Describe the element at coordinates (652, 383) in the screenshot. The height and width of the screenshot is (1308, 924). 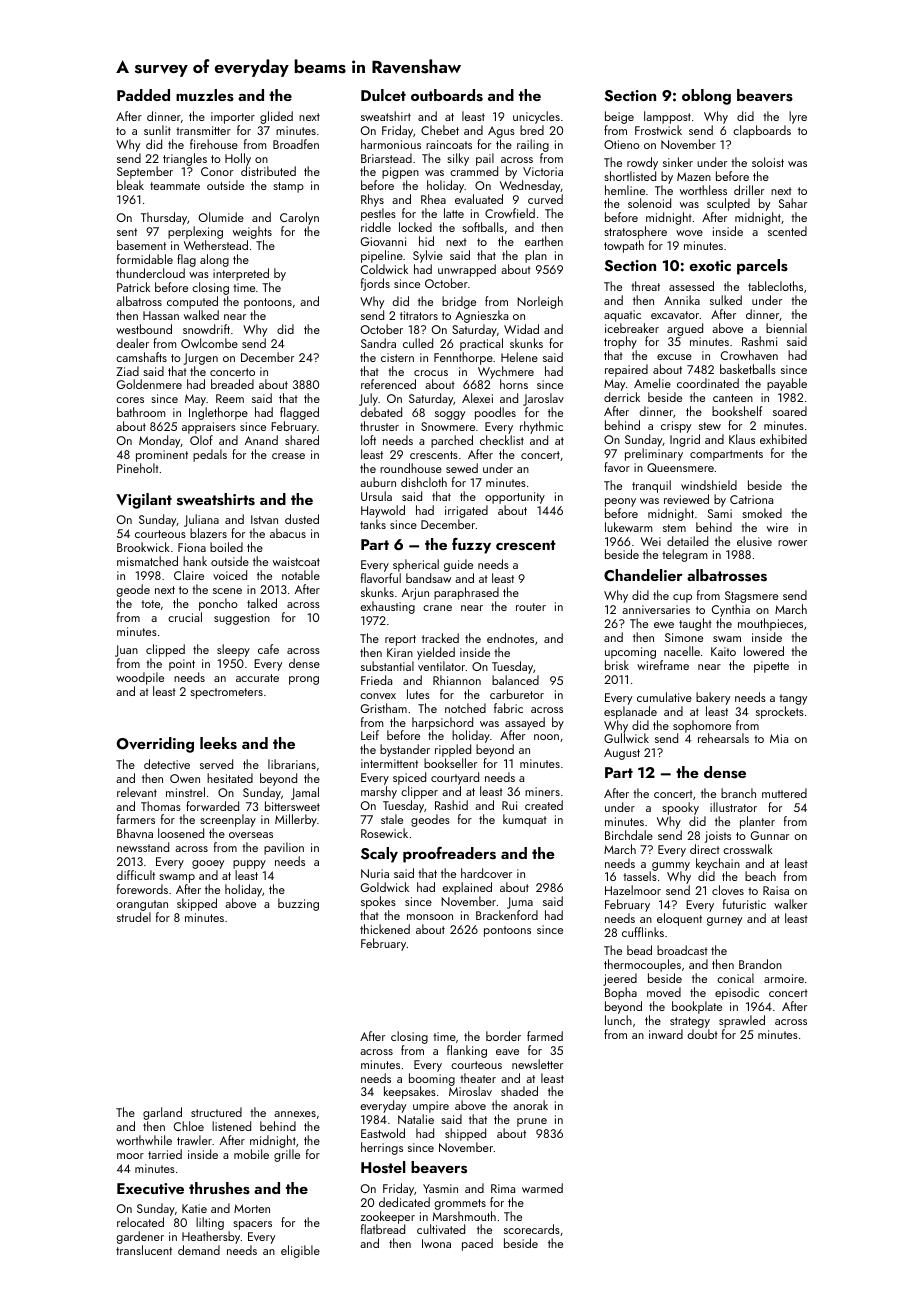
I see `Amelie` at that location.
